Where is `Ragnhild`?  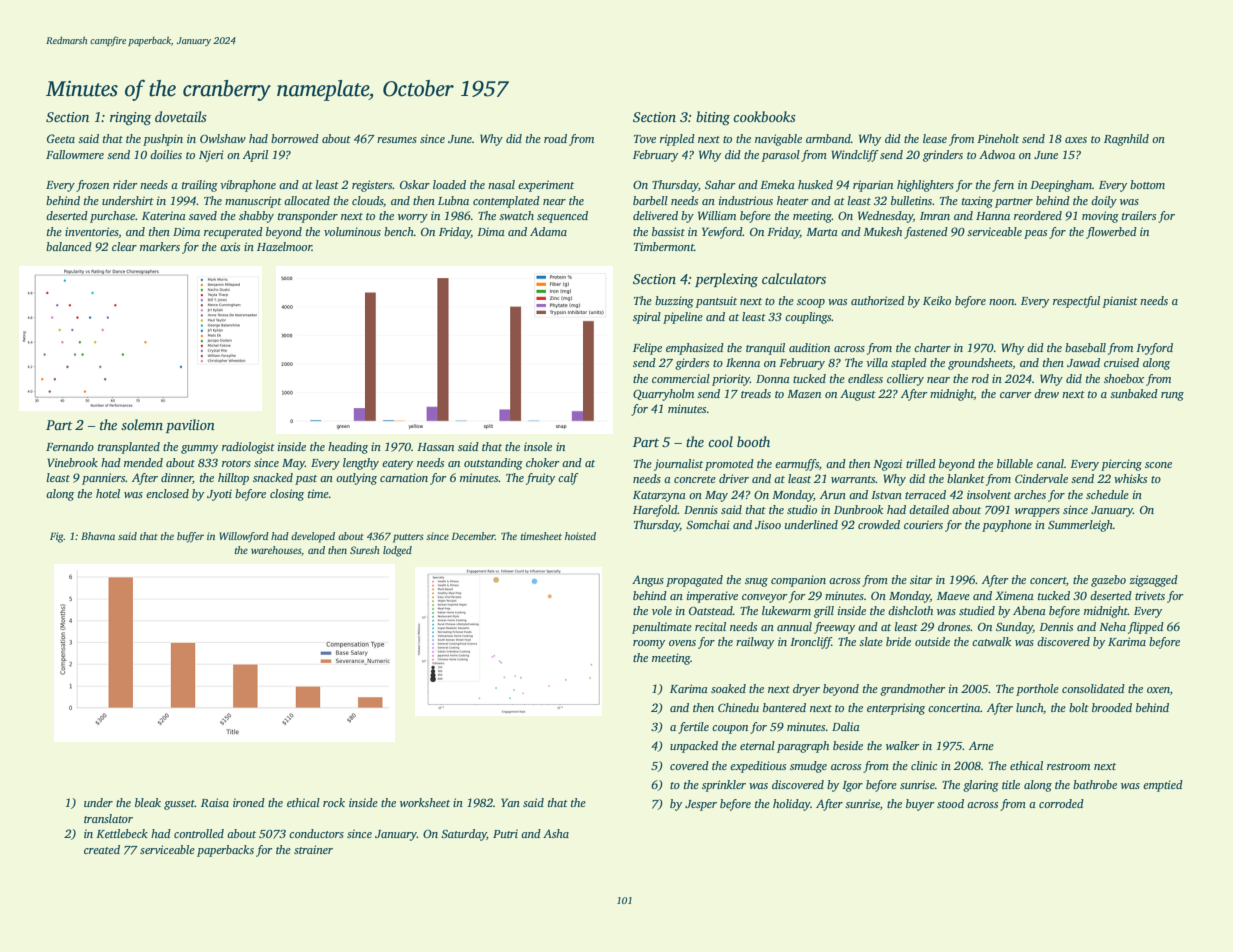
Ragnhild is located at coordinates (1126, 140).
